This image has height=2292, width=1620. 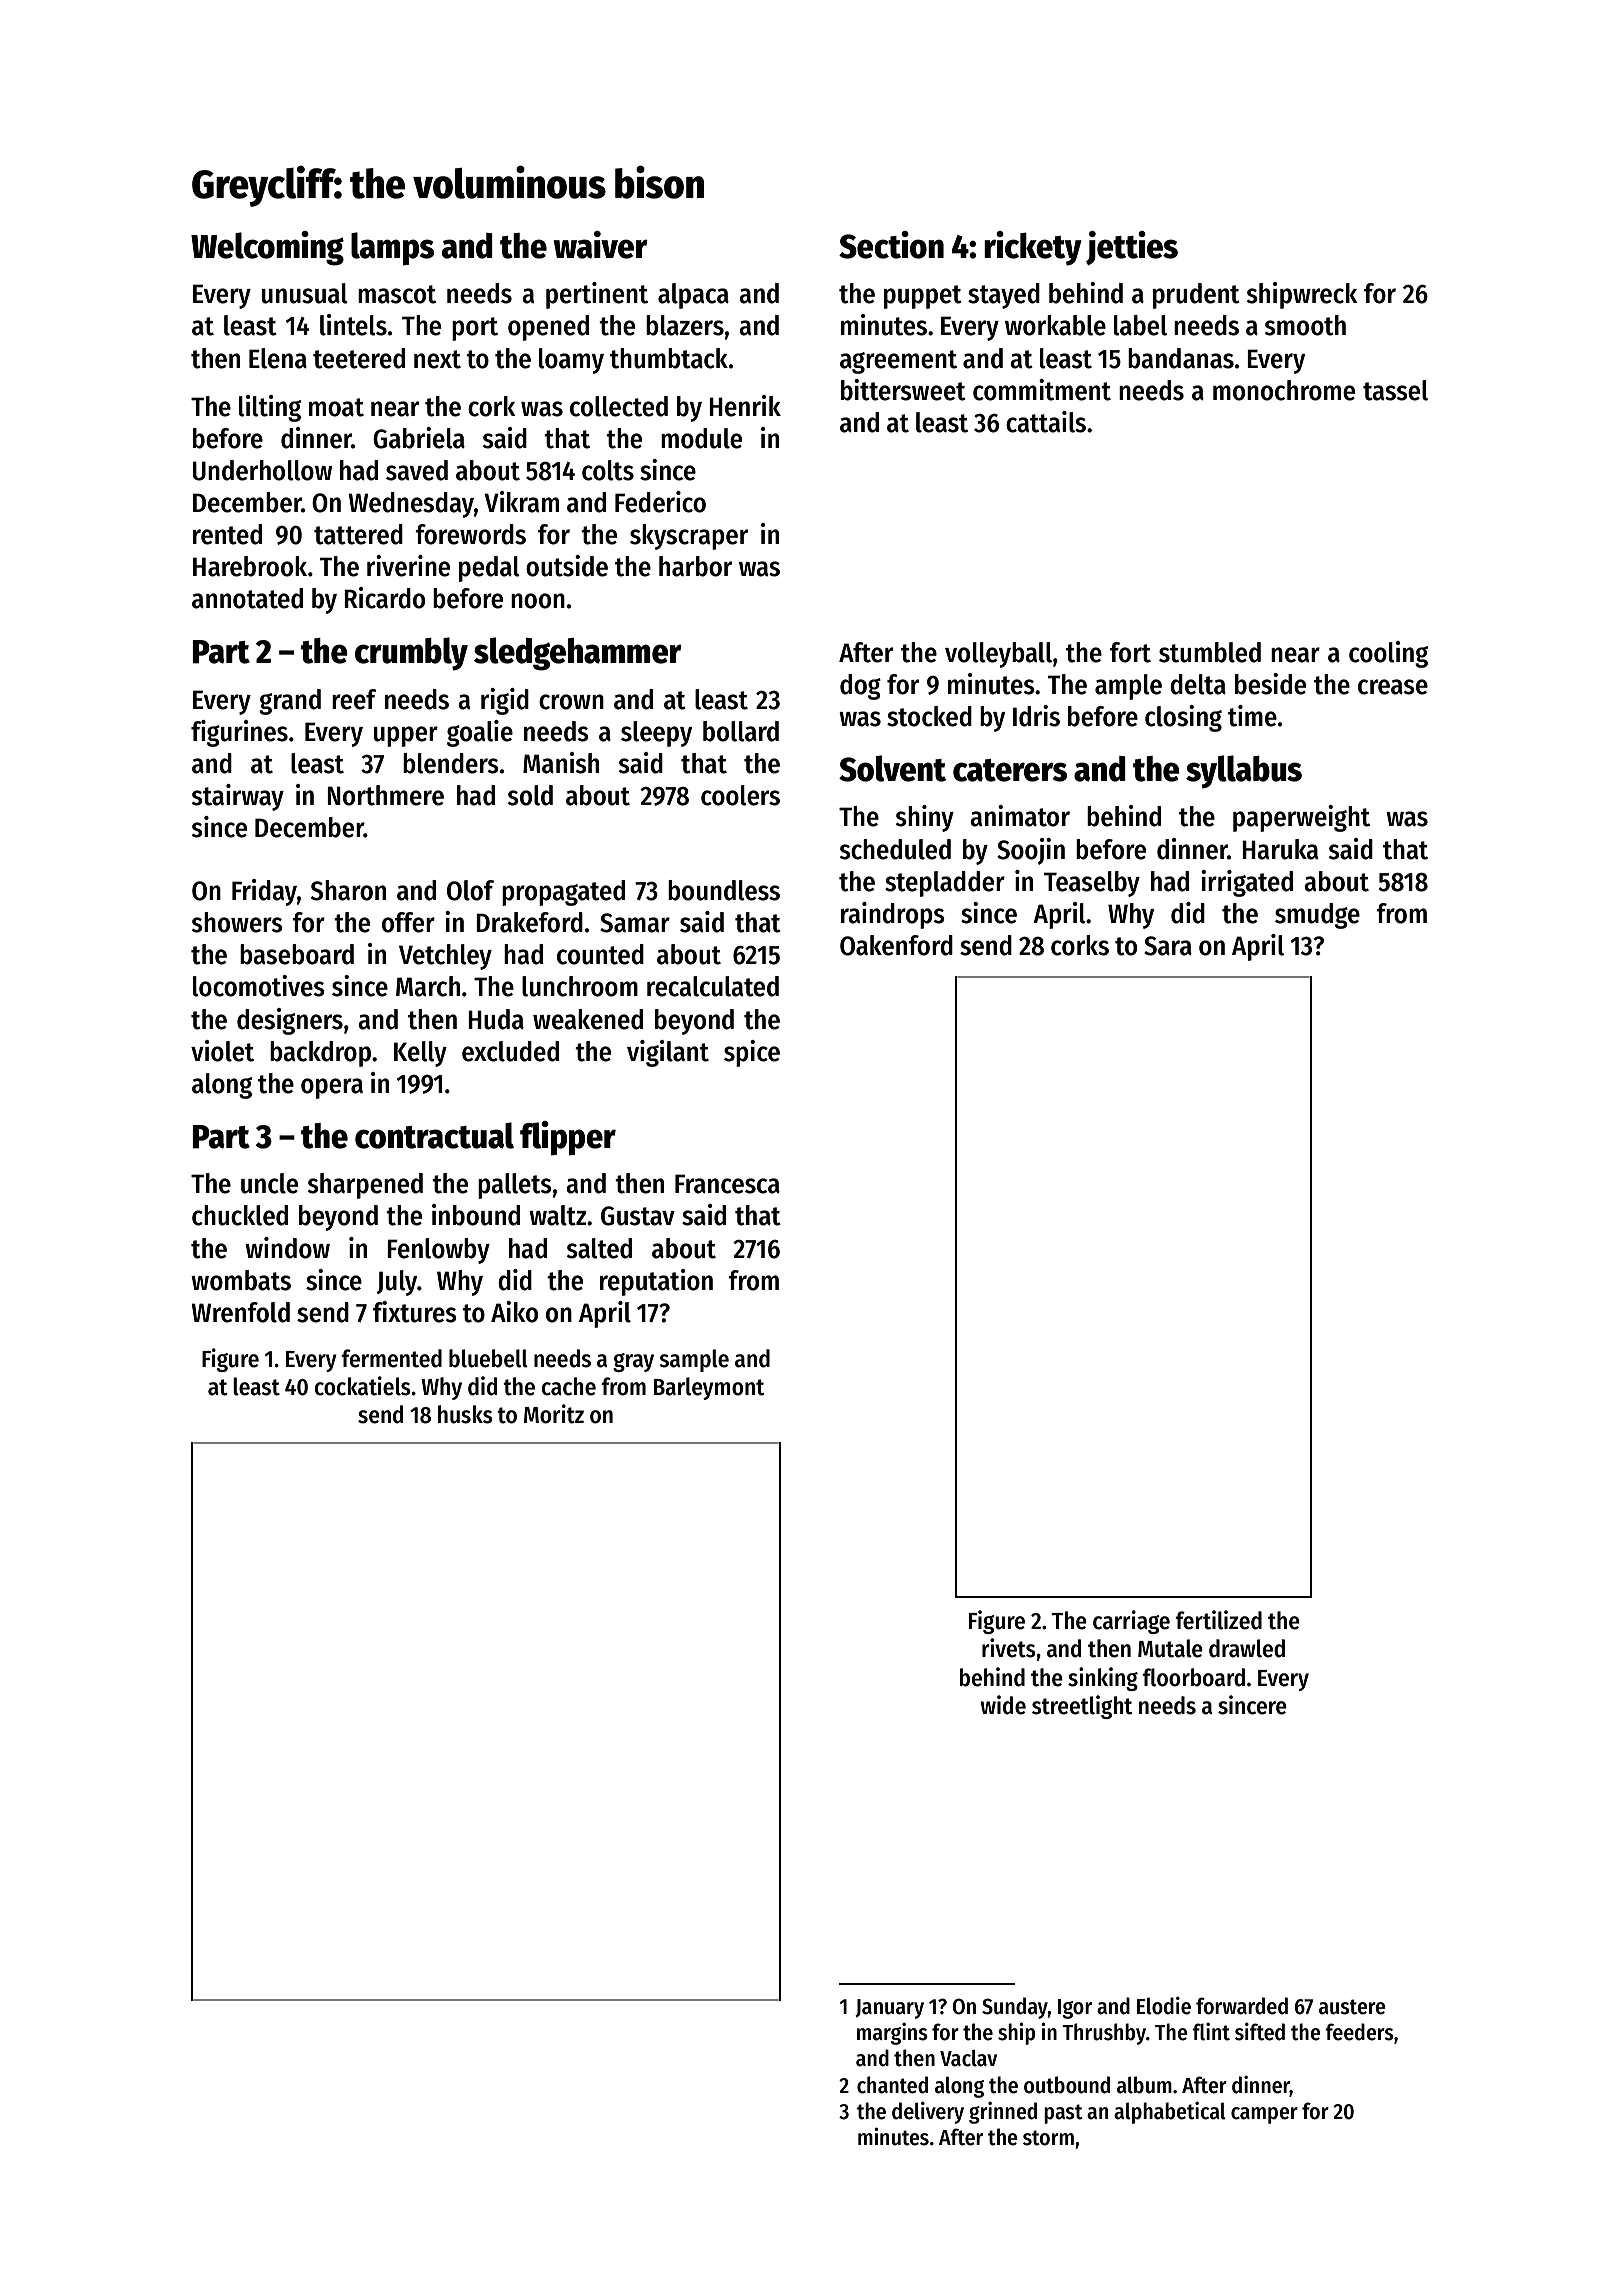 I want to click on puppet, so click(x=923, y=297).
